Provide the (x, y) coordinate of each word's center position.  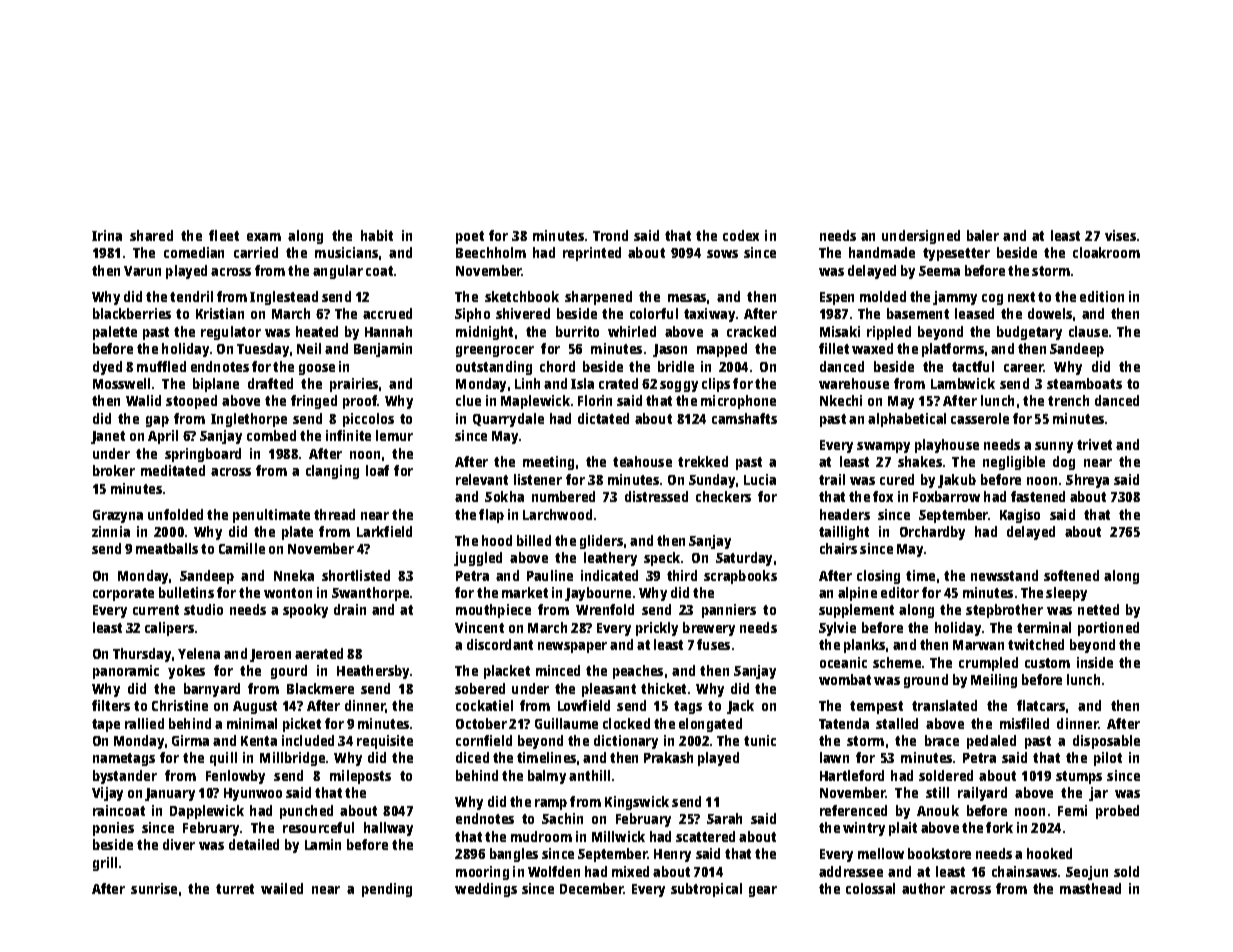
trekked (703, 461)
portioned (1108, 629)
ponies (113, 829)
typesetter (956, 254)
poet (470, 237)
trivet (1094, 444)
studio (203, 609)
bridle (676, 366)
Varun (142, 271)
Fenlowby (235, 777)
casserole (980, 418)
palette (115, 333)
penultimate (271, 516)
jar (1098, 794)
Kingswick (637, 803)
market (525, 592)
